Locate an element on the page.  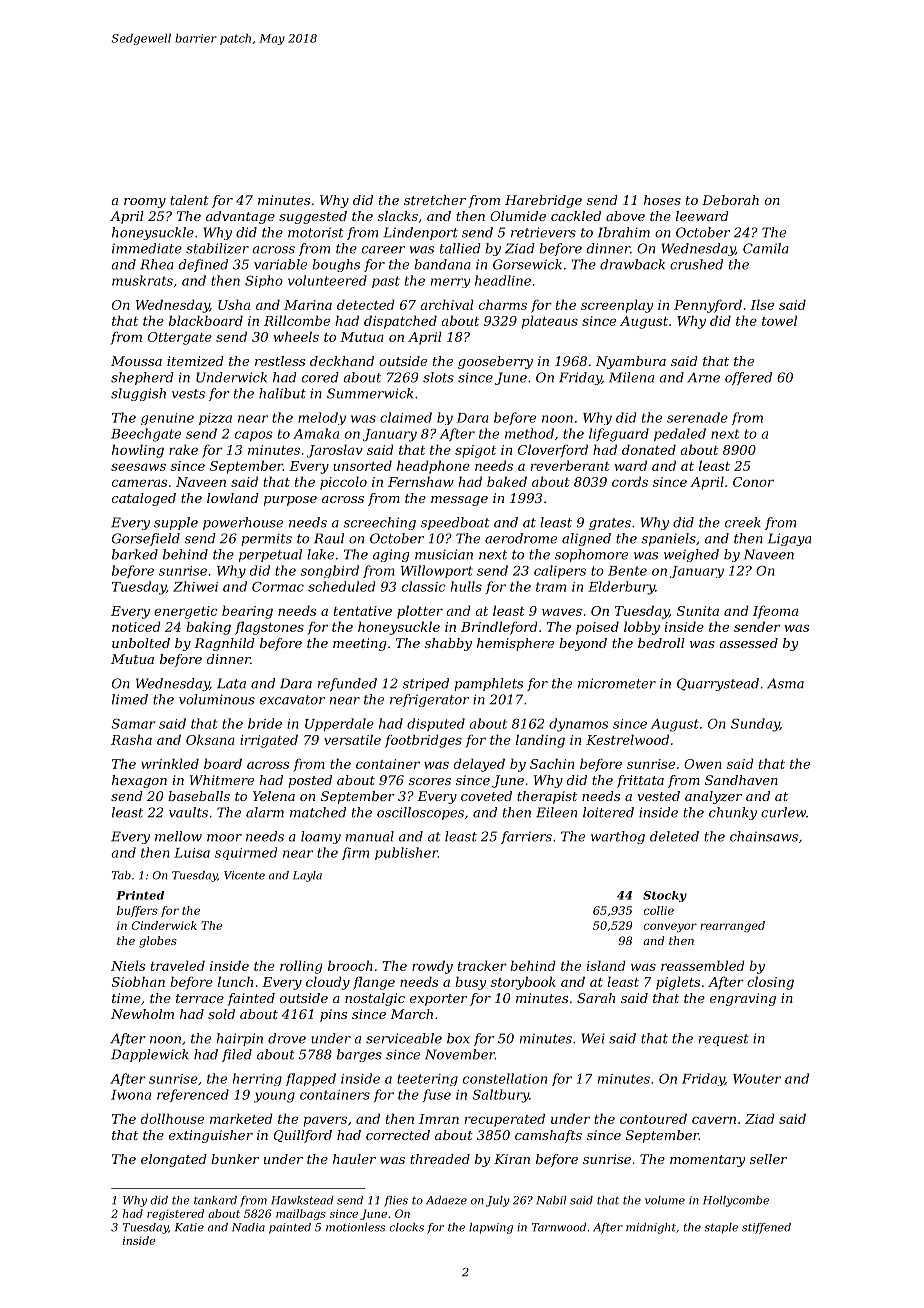
stretcher is located at coordinates (435, 200).
